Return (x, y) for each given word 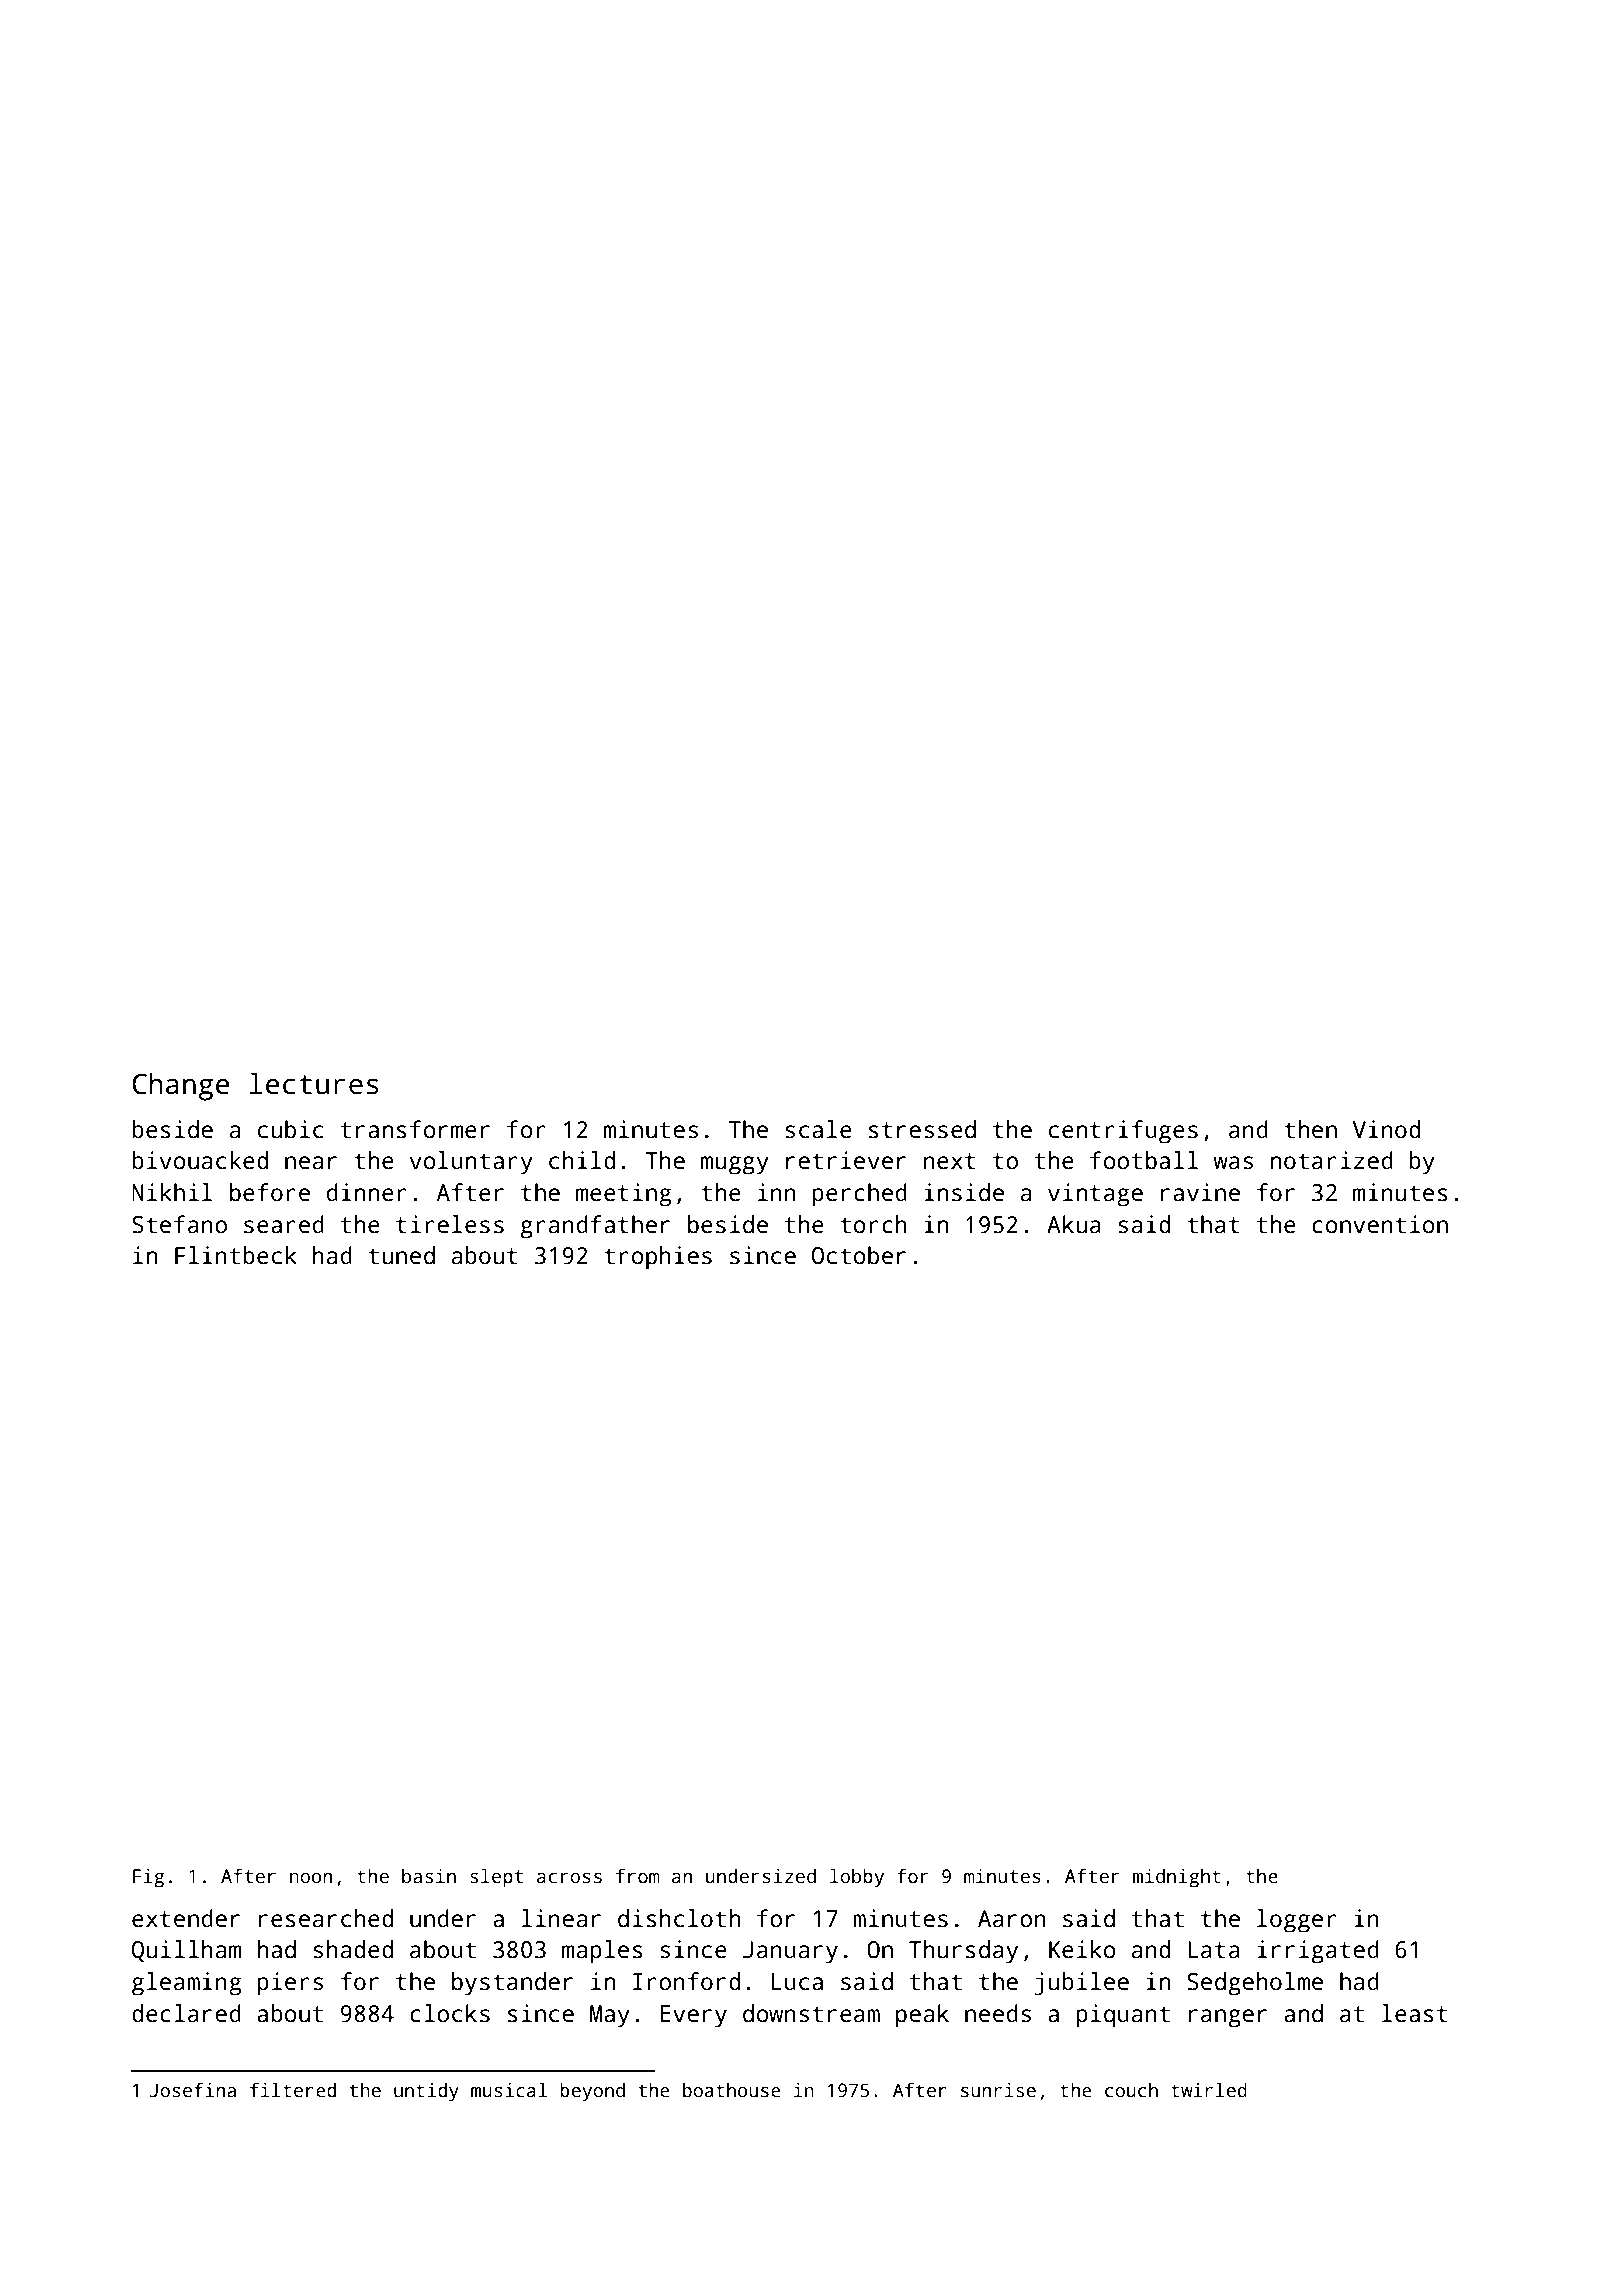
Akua (1074, 1224)
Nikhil (172, 1192)
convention (1380, 1224)
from (637, 1876)
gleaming (186, 1984)
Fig (148, 1878)
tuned (401, 1255)
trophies (658, 1258)
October (859, 1255)
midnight (1177, 1878)
